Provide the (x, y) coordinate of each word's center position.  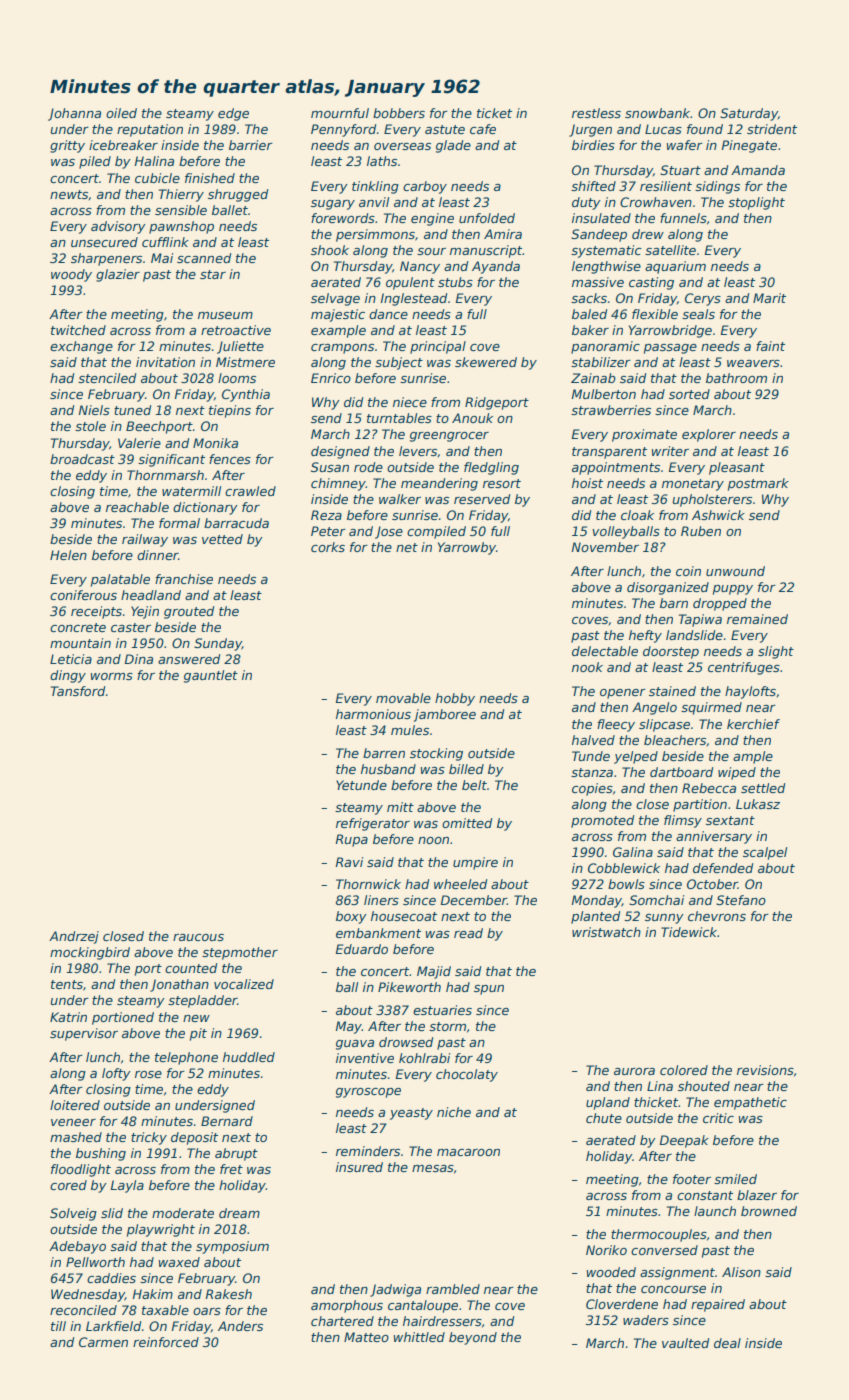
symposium (232, 1247)
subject (399, 363)
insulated (601, 218)
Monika (215, 443)
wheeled (461, 884)
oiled (121, 113)
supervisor (84, 1034)
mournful (340, 113)
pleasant (737, 468)
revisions (765, 1070)
